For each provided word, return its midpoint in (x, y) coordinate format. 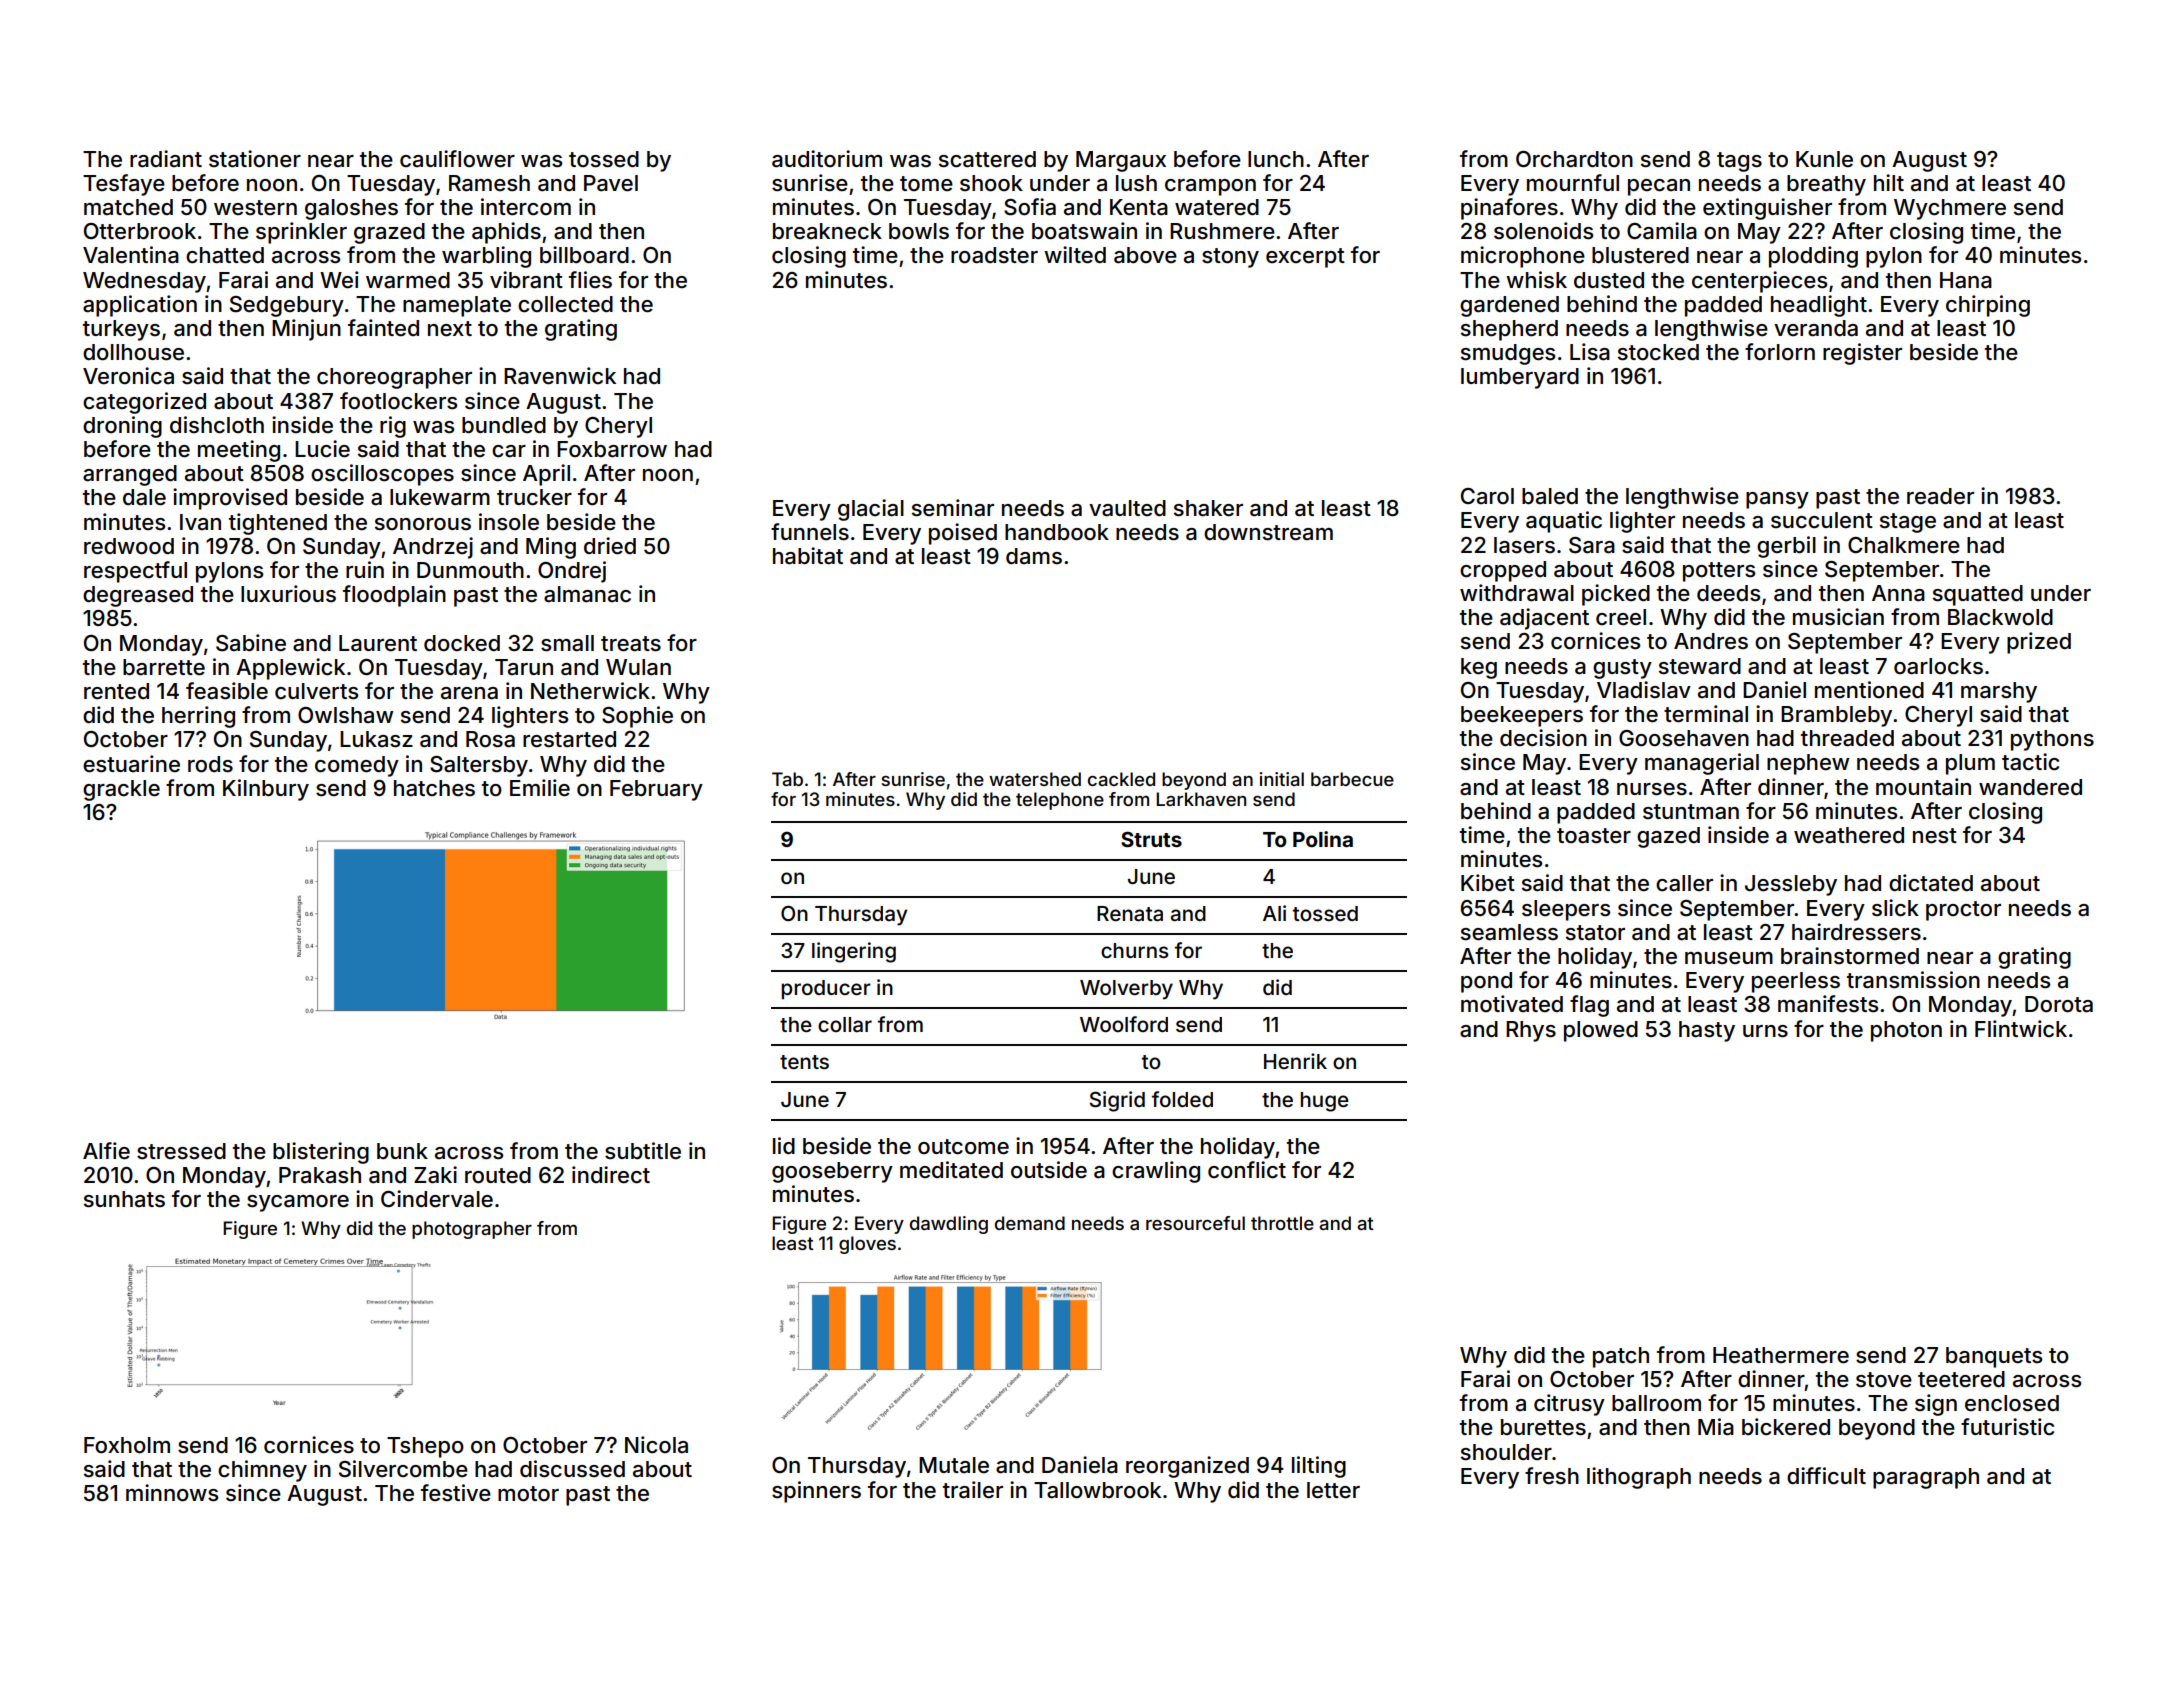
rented (116, 691)
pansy (1777, 500)
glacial (871, 510)
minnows (172, 1493)
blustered (1640, 255)
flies (590, 279)
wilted (1075, 255)
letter (1333, 1490)
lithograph (1639, 1478)
